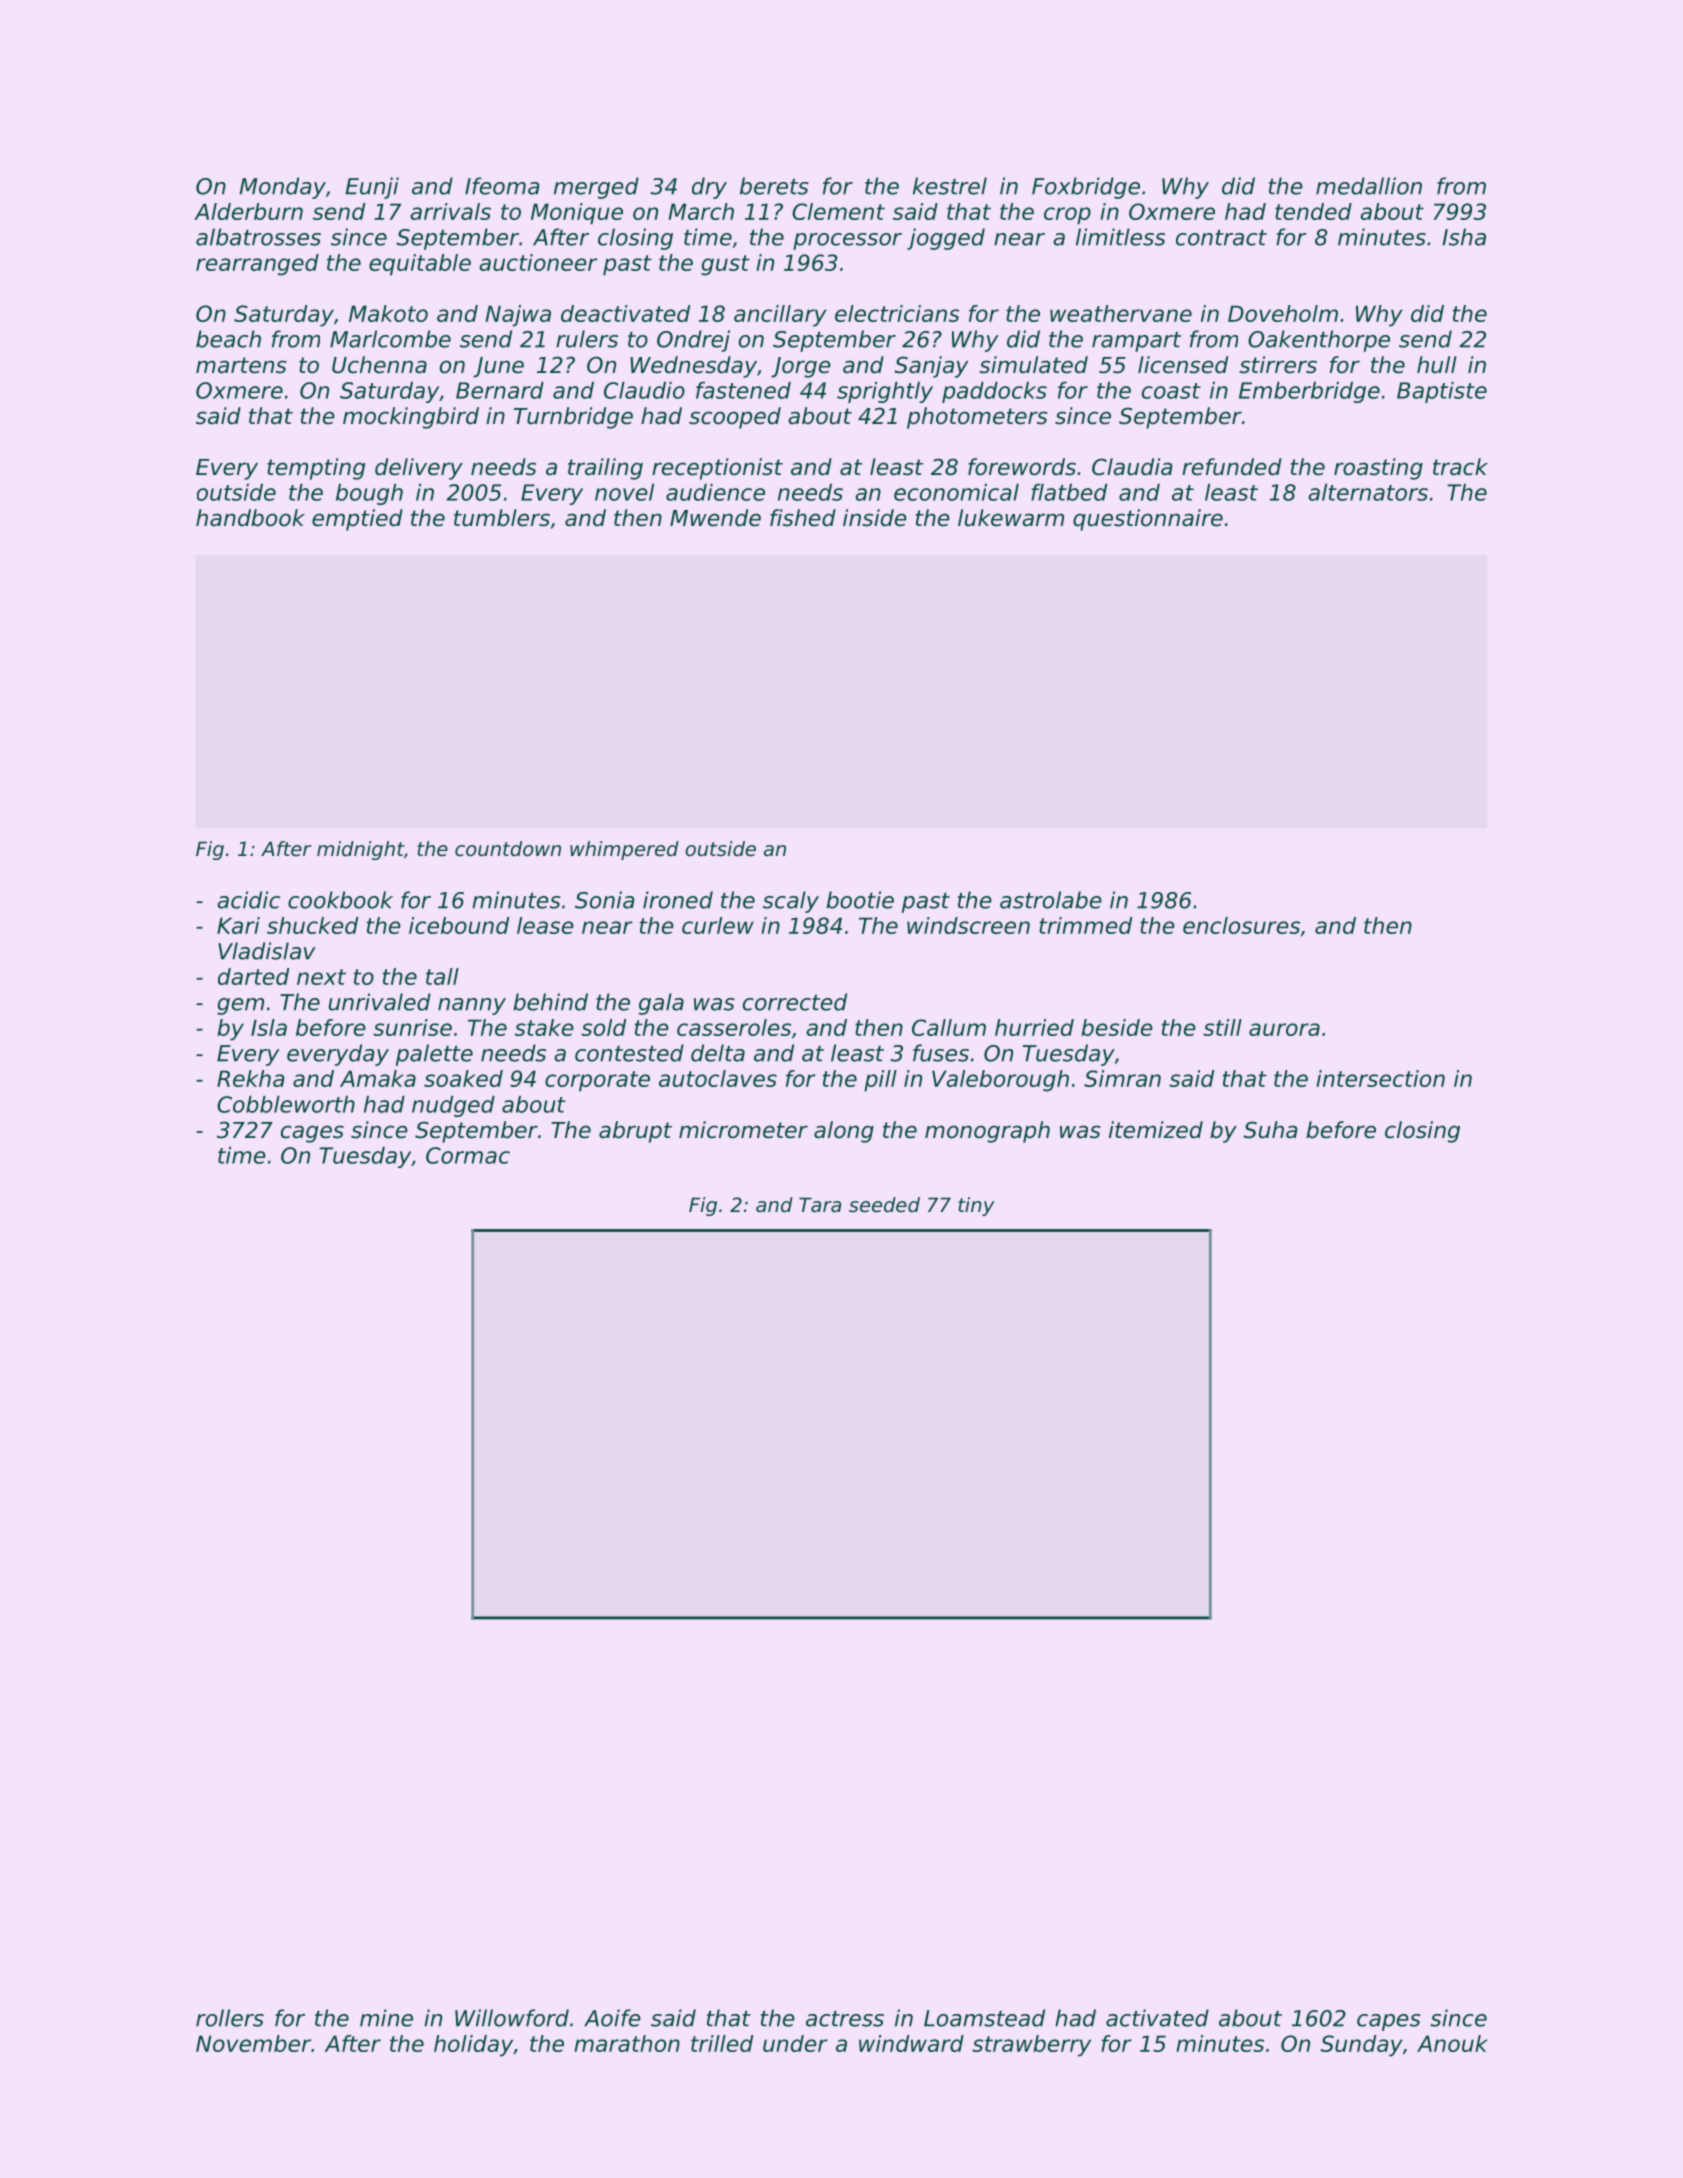 Image resolution: width=1683 pixels, height=2178 pixels. Describe the element at coordinates (1389, 2022) in the screenshot. I see `capes` at that location.
